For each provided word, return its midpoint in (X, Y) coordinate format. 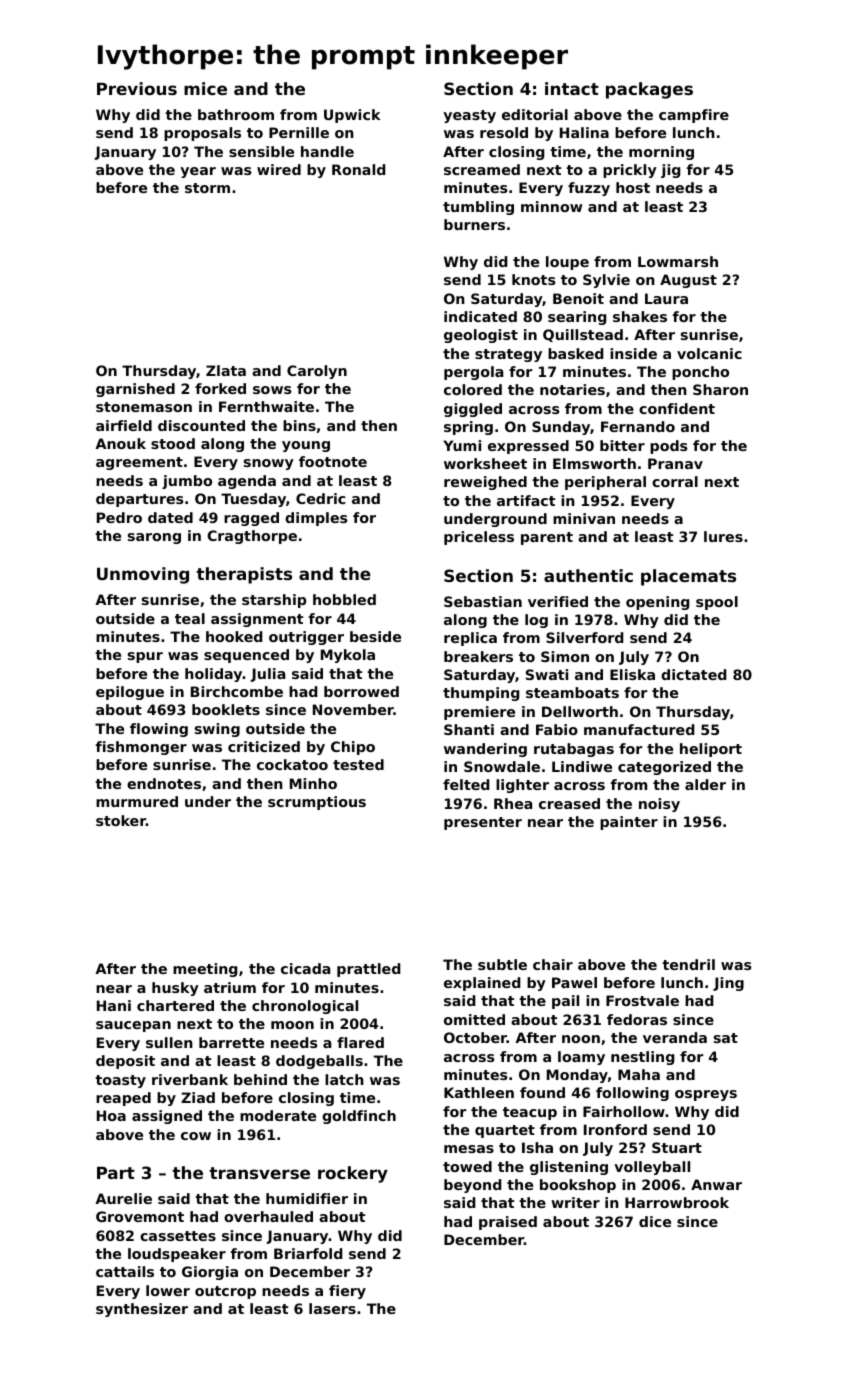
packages (649, 90)
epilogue (130, 693)
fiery (347, 1292)
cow (196, 1136)
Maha (639, 1074)
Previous (137, 88)
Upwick (352, 116)
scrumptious (317, 803)
